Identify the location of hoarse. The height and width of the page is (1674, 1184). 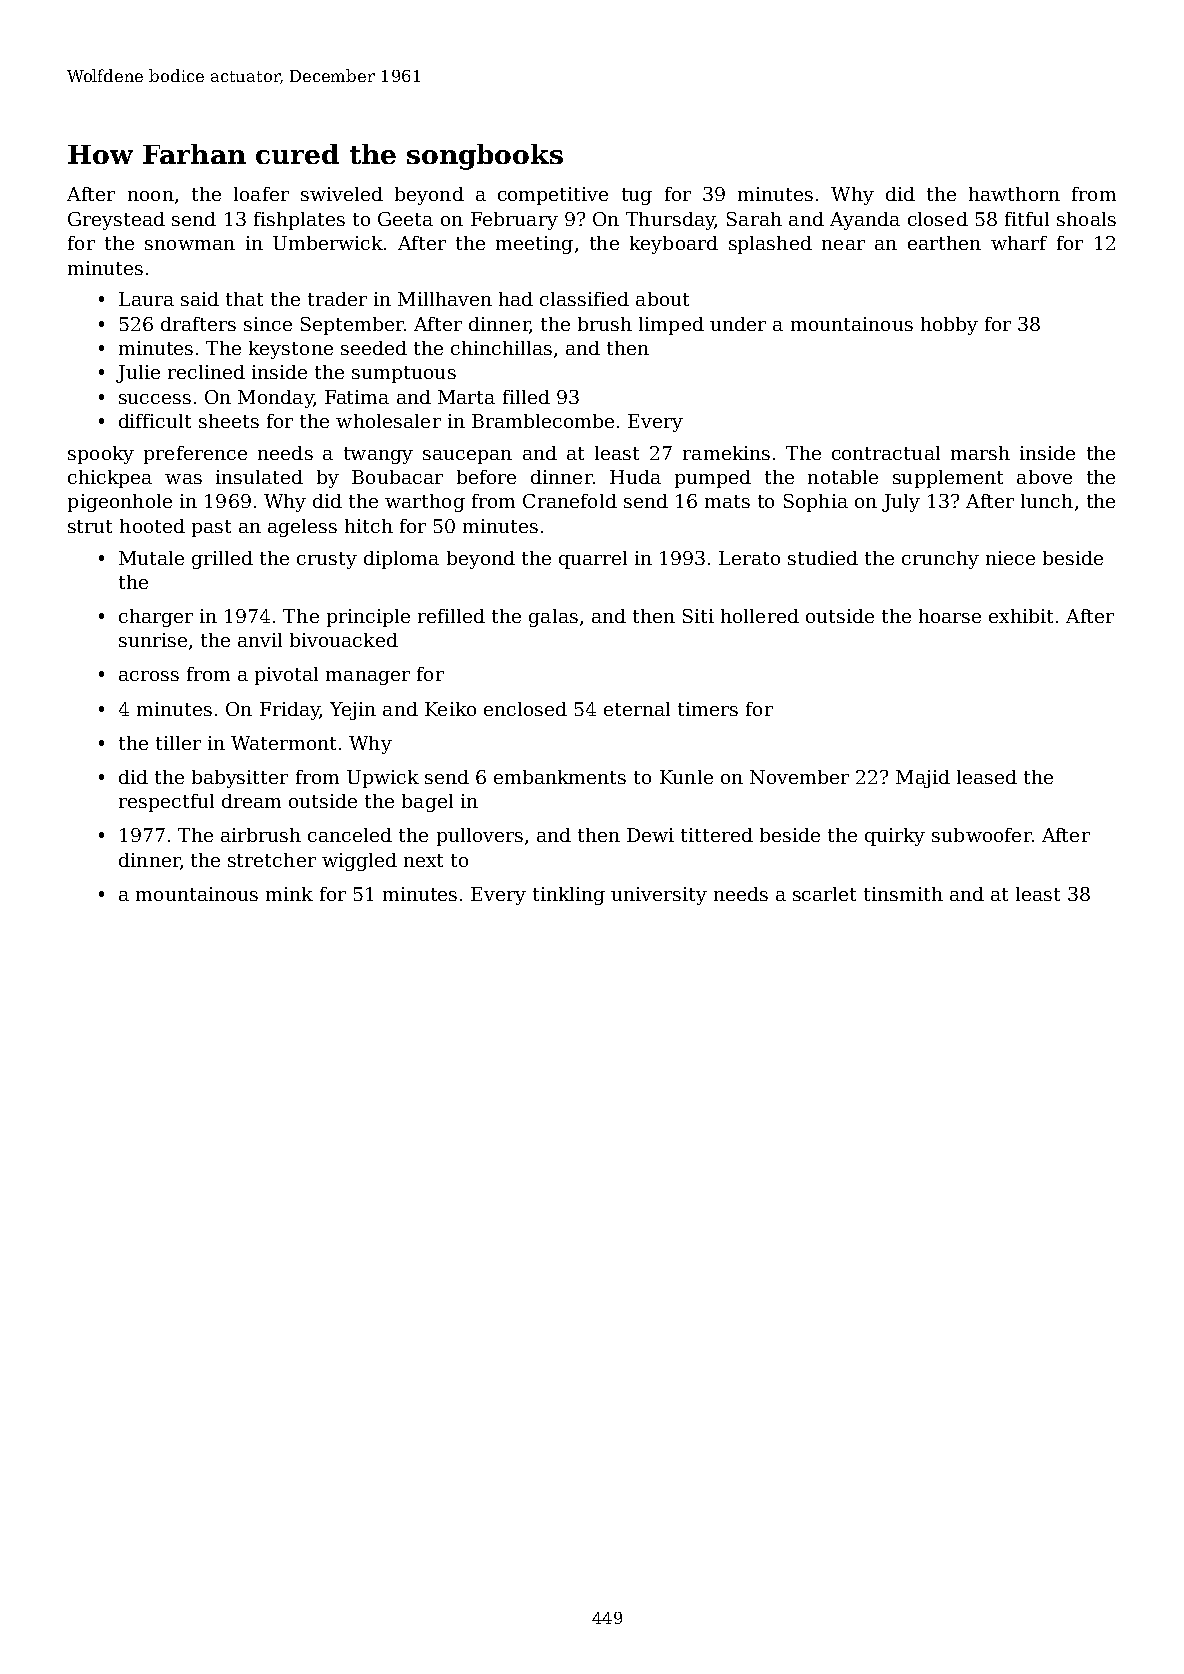
(950, 616).
